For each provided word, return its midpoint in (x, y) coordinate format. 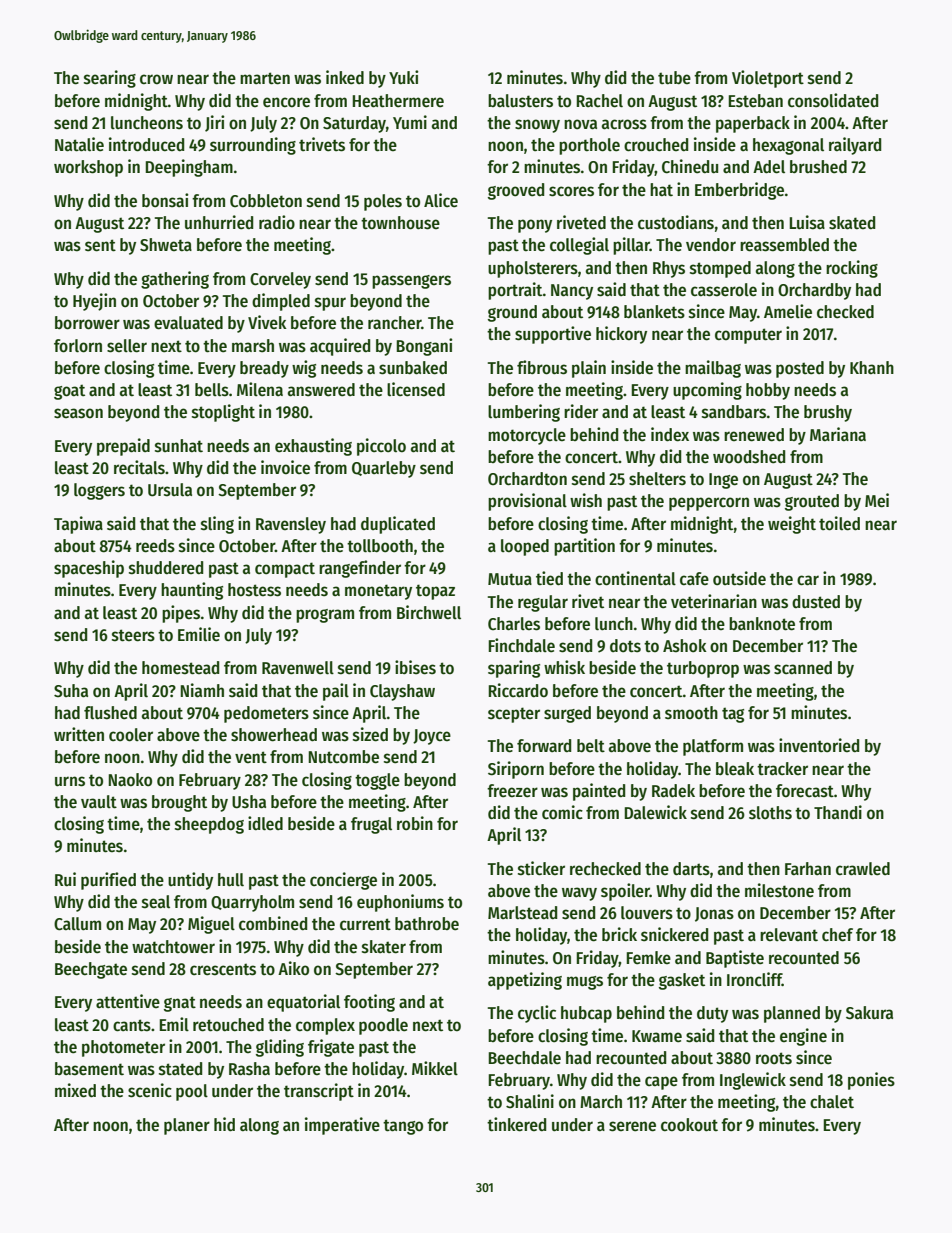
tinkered (516, 1124)
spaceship (89, 569)
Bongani (424, 347)
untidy (190, 881)
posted (800, 369)
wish (586, 500)
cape (661, 1083)
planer (187, 1126)
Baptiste (735, 959)
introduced (146, 144)
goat (69, 392)
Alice (441, 200)
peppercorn (709, 504)
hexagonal (788, 146)
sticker (541, 868)
